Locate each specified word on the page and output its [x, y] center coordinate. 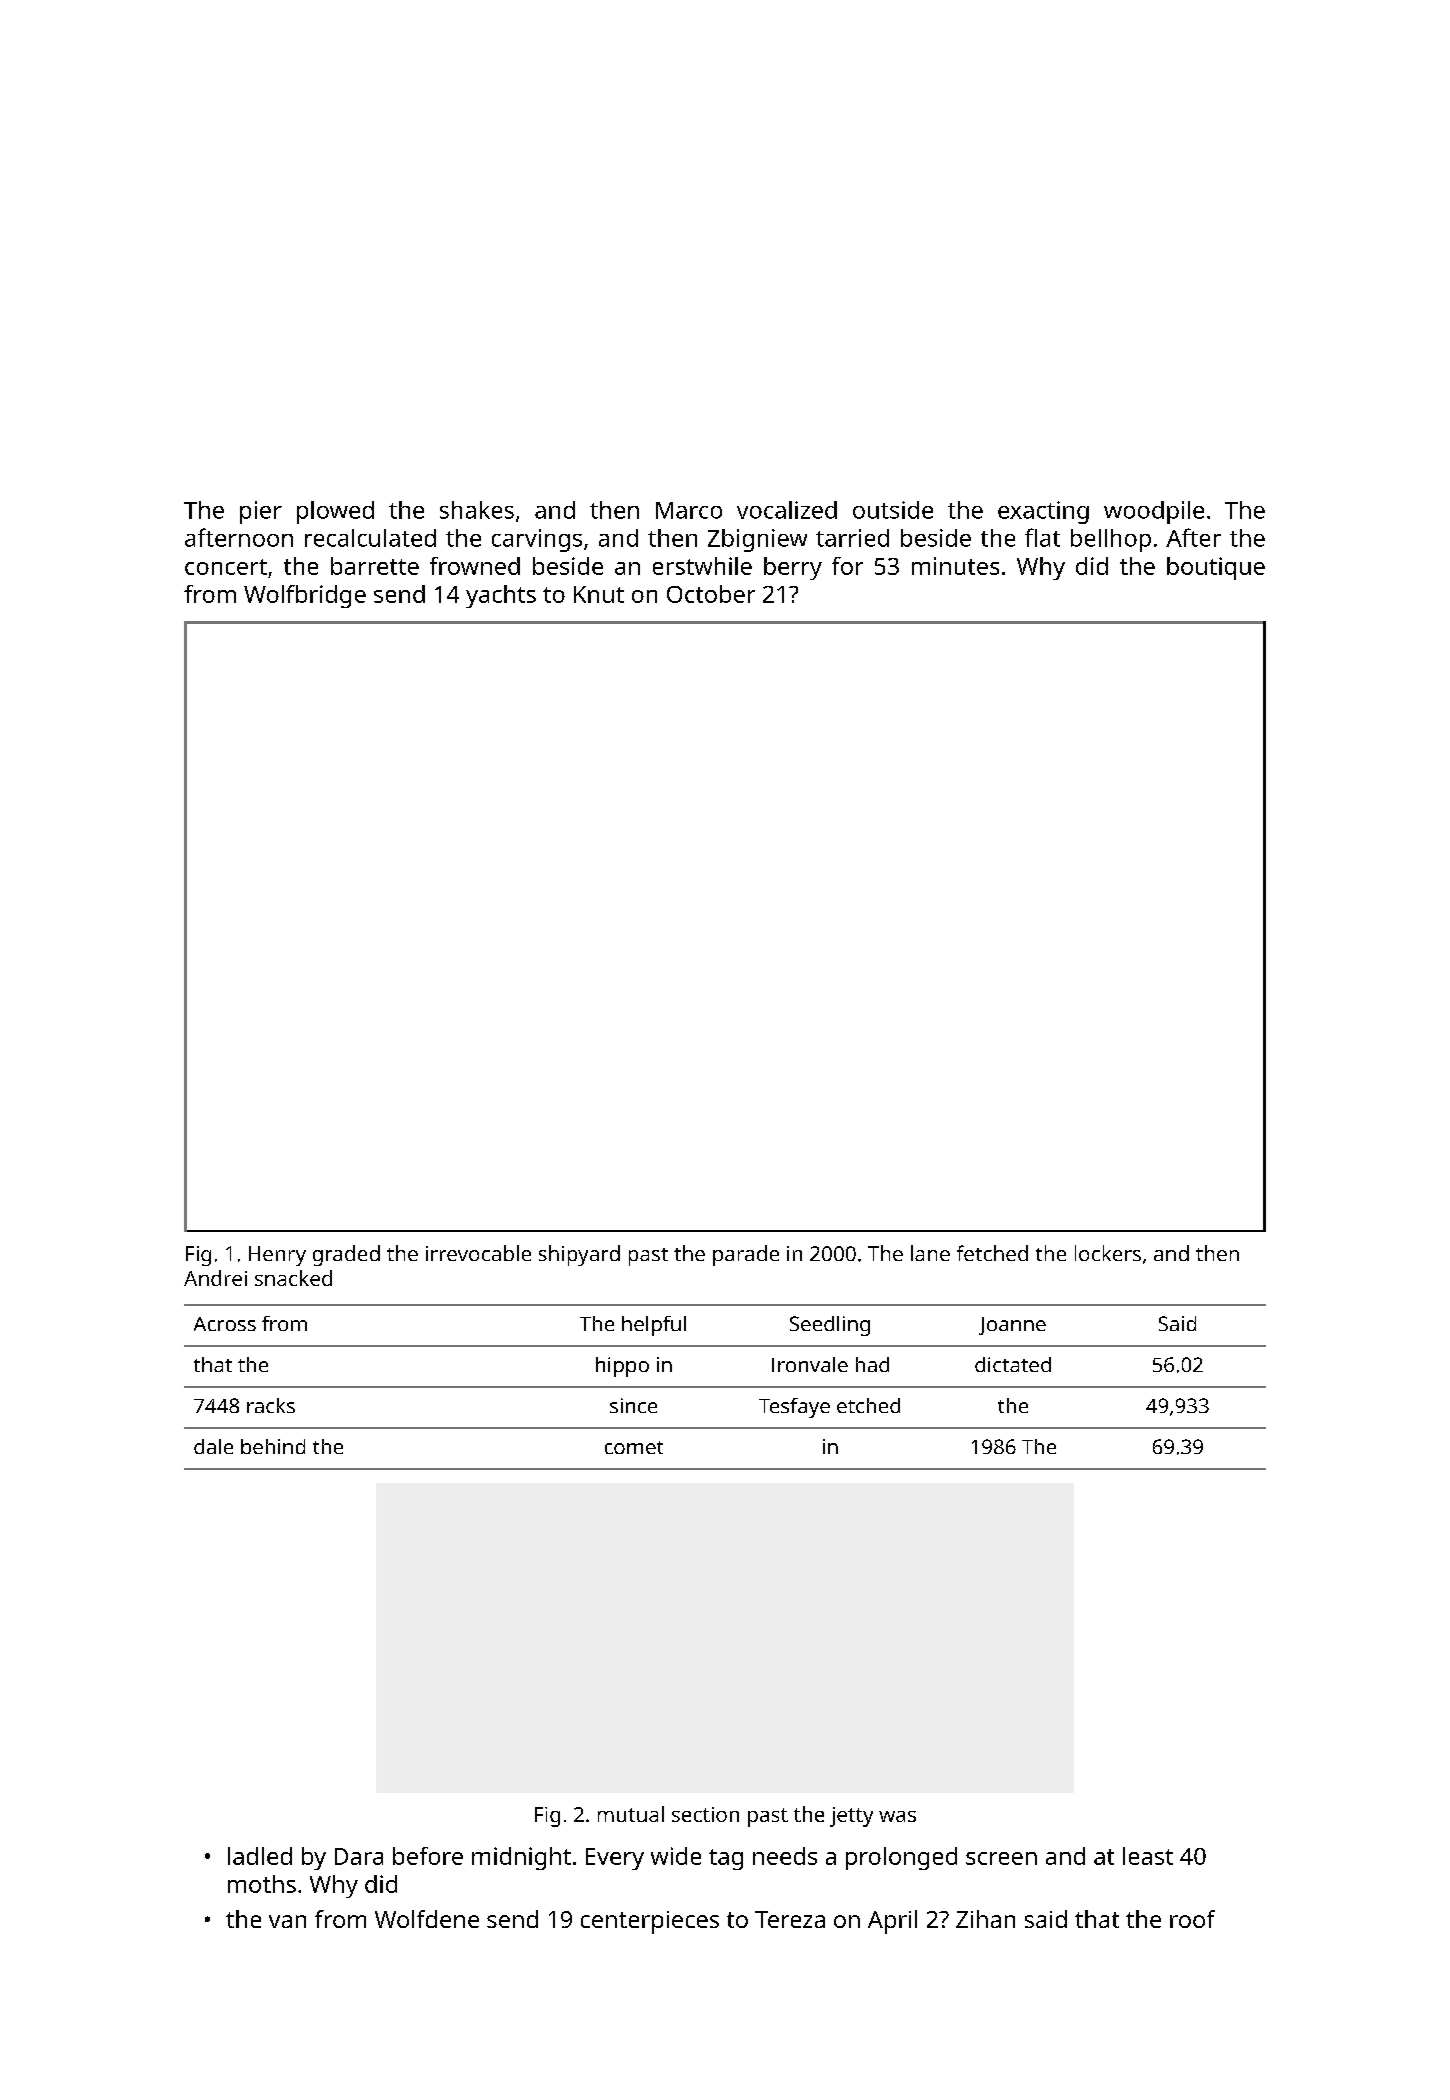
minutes [955, 566]
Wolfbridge [305, 596]
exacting [1043, 512]
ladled [260, 1856]
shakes [477, 510]
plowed [335, 512]
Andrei [215, 1278]
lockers [1108, 1253]
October [711, 594]
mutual [631, 1814]
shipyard [579, 1255]
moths [262, 1884]
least [1148, 1856]
